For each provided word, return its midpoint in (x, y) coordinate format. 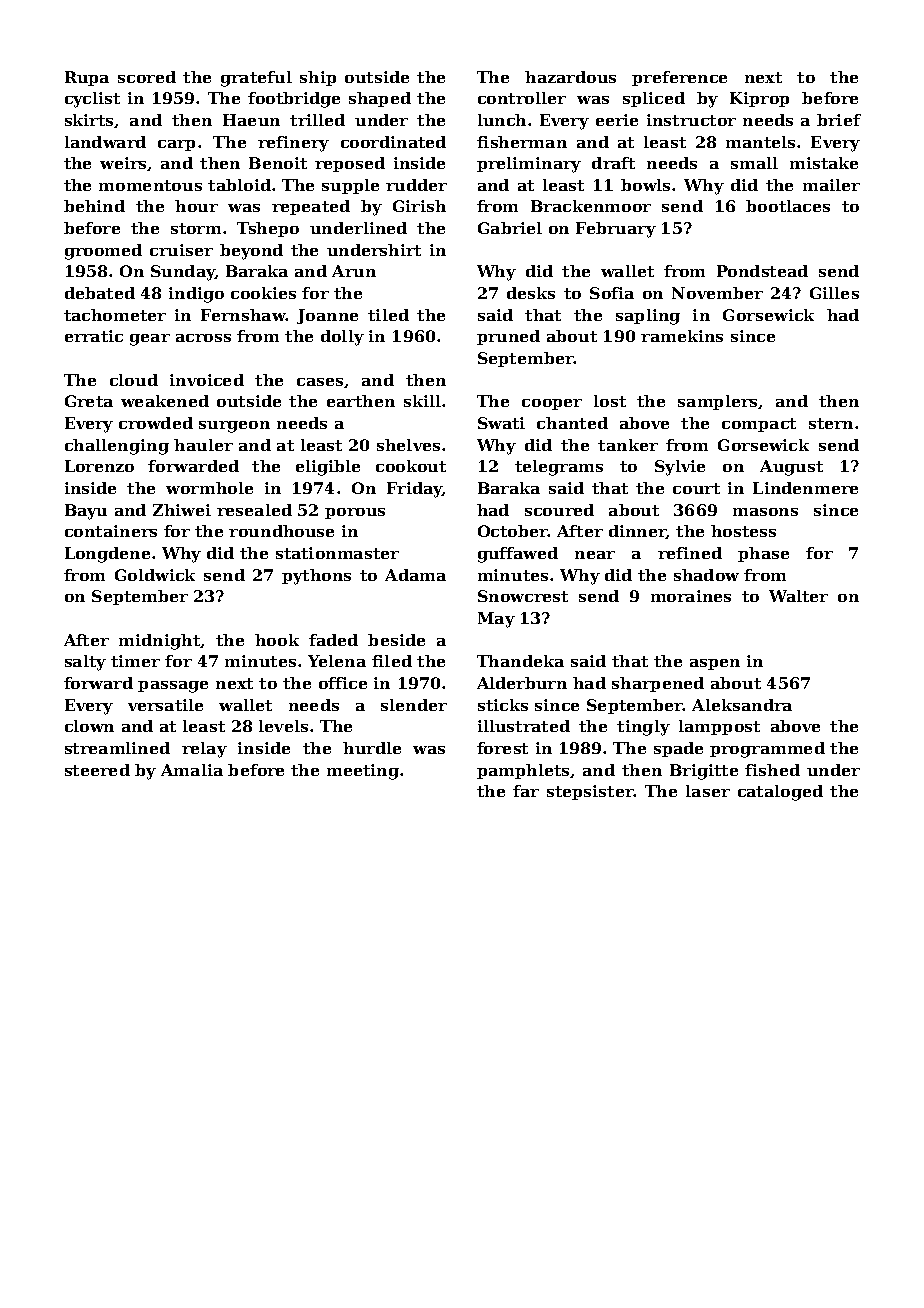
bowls (645, 185)
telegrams (559, 468)
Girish (419, 206)
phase (763, 554)
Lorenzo (99, 466)
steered (97, 770)
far (526, 791)
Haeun (251, 120)
